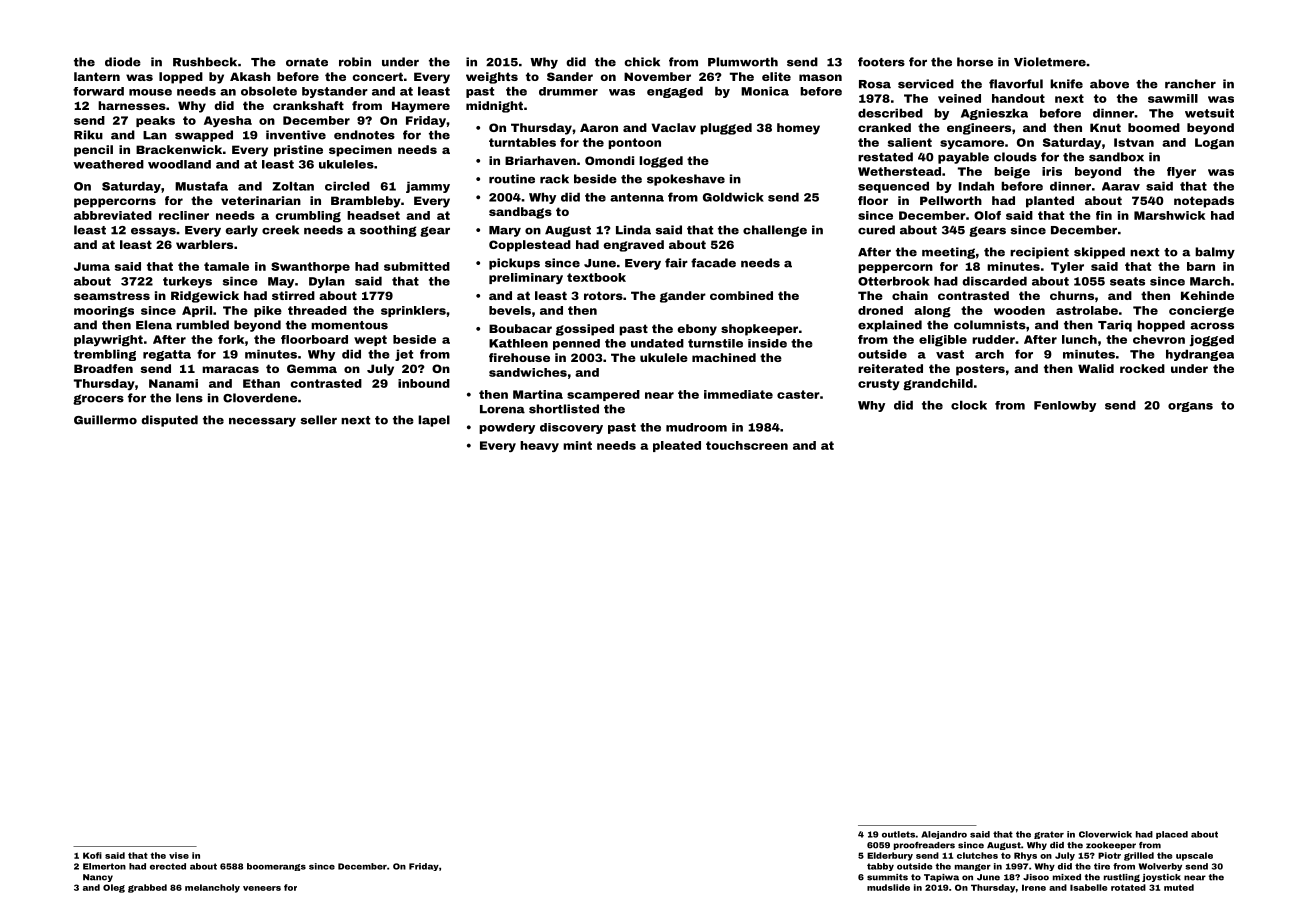  What do you see at coordinates (179, 855) in the image?
I see `vise` at bounding box center [179, 855].
